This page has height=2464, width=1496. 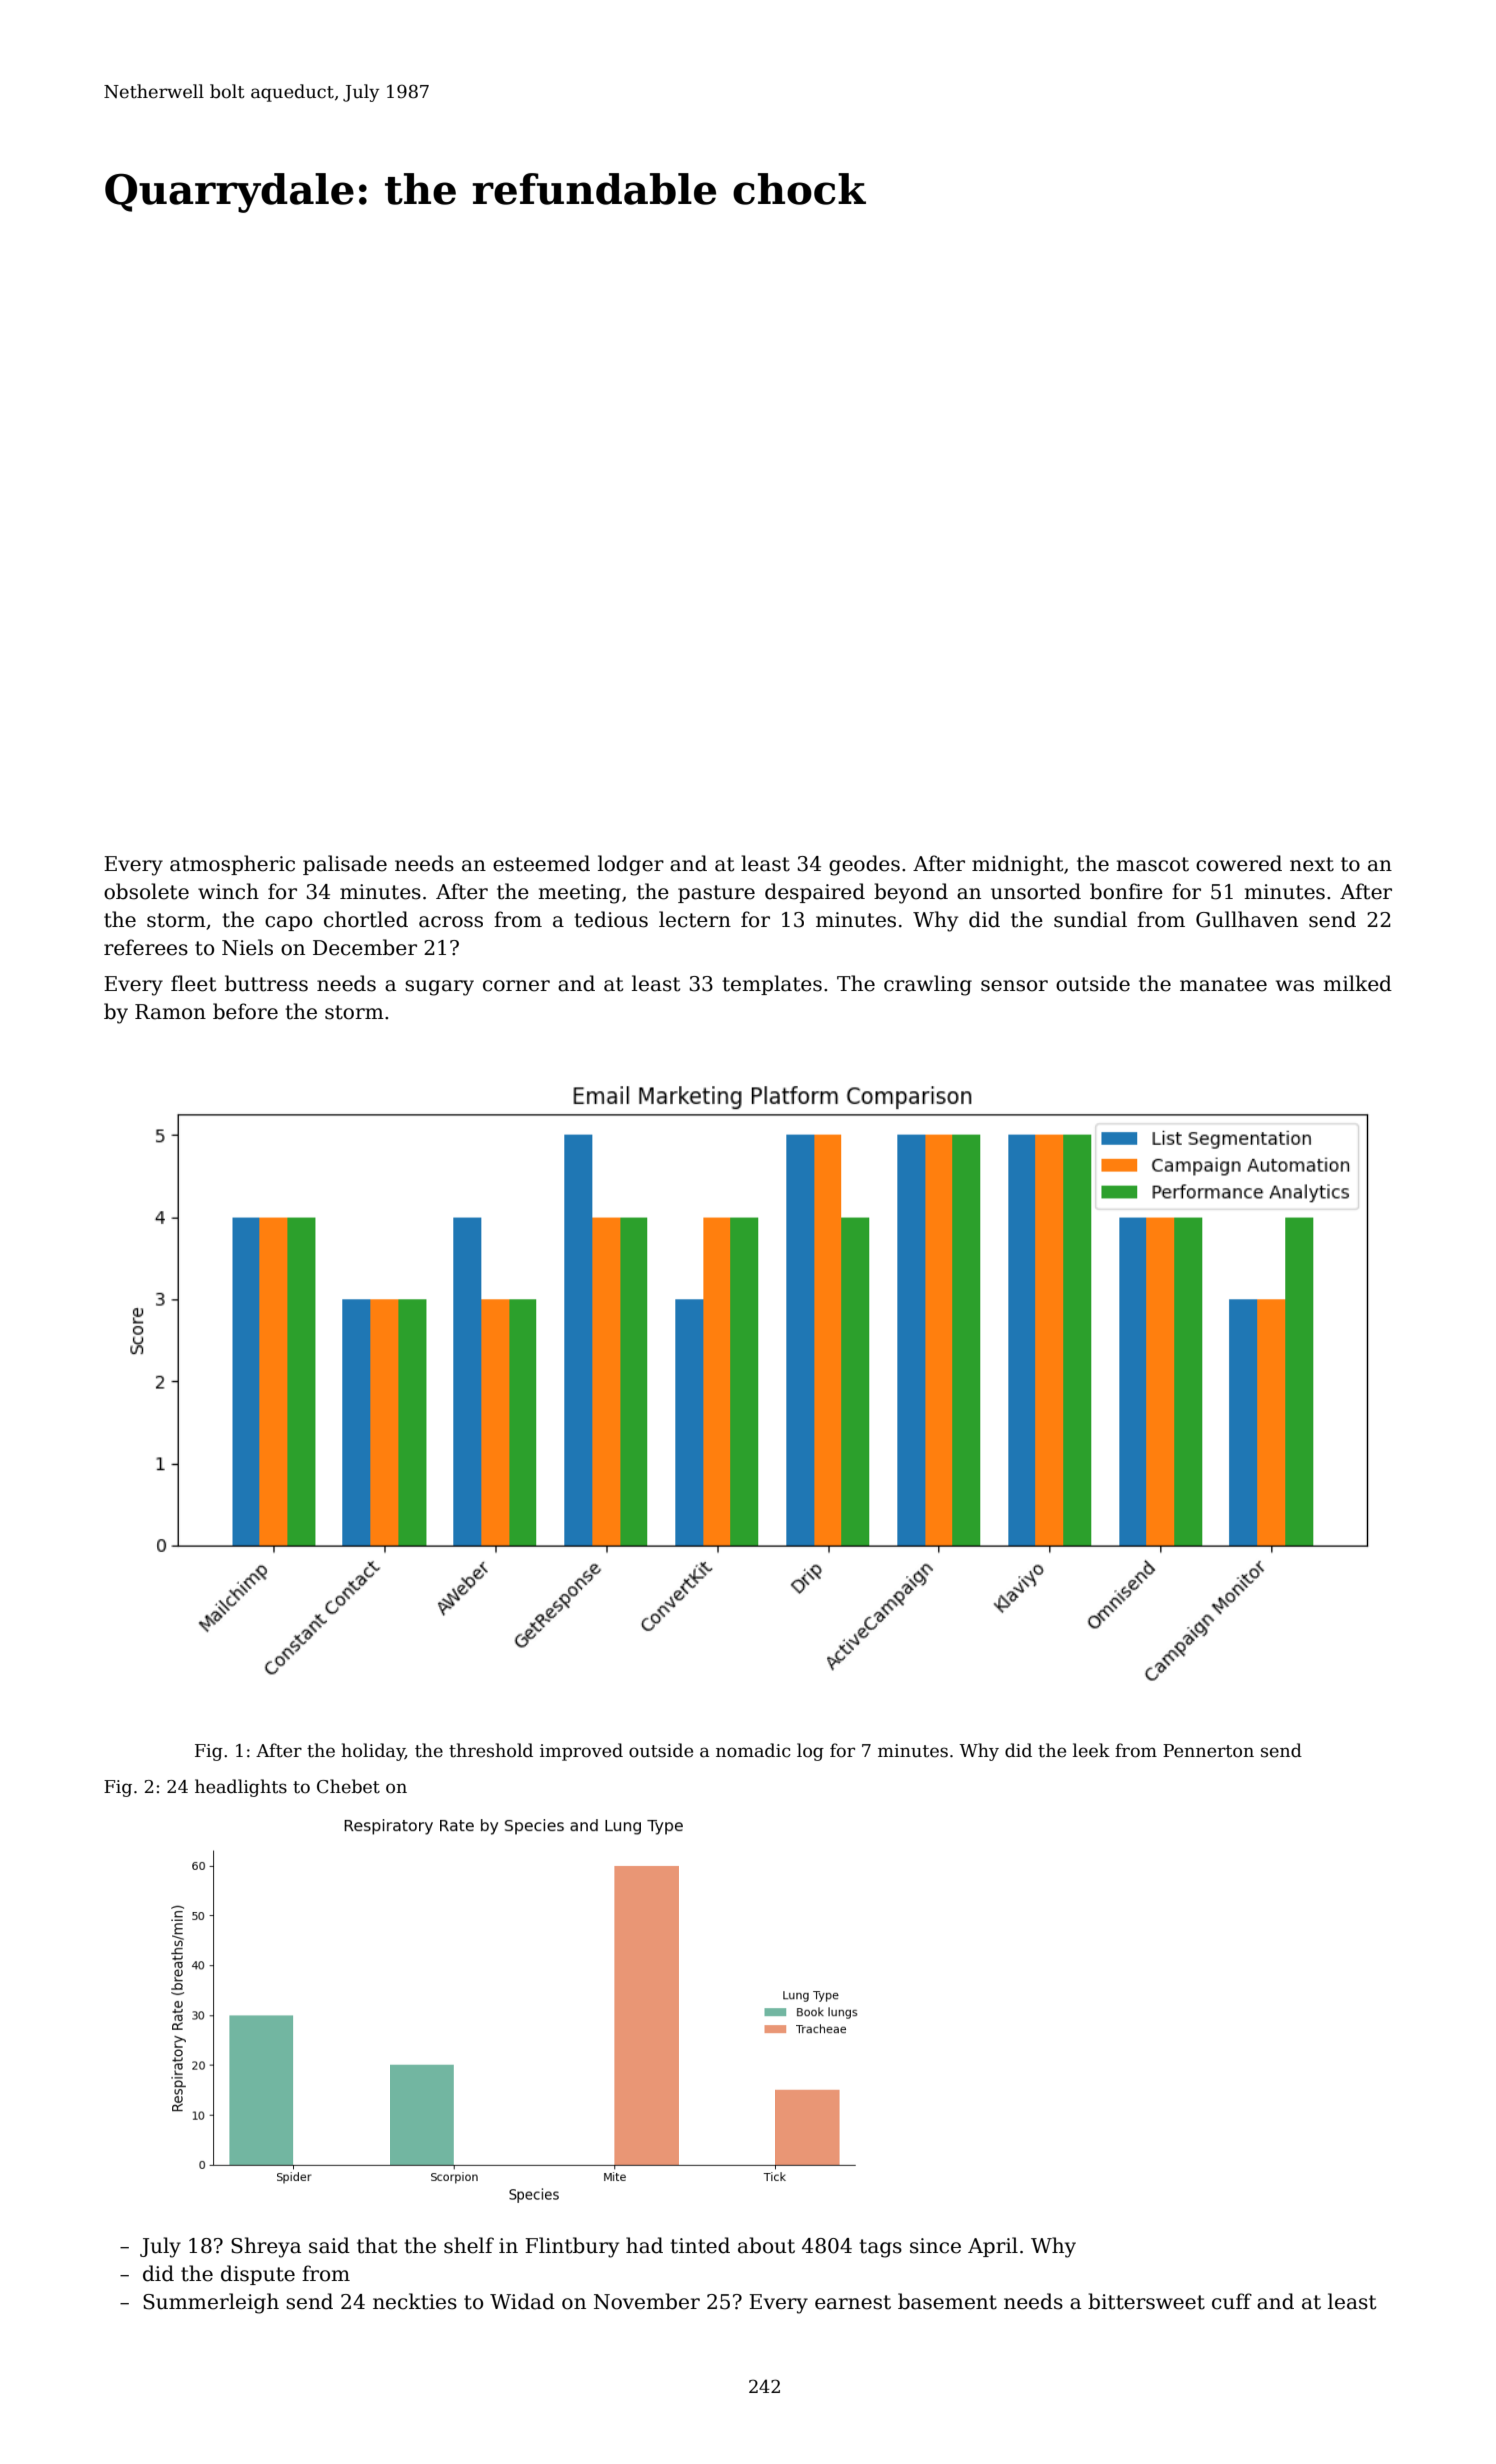 I want to click on lodger, so click(x=631, y=865).
